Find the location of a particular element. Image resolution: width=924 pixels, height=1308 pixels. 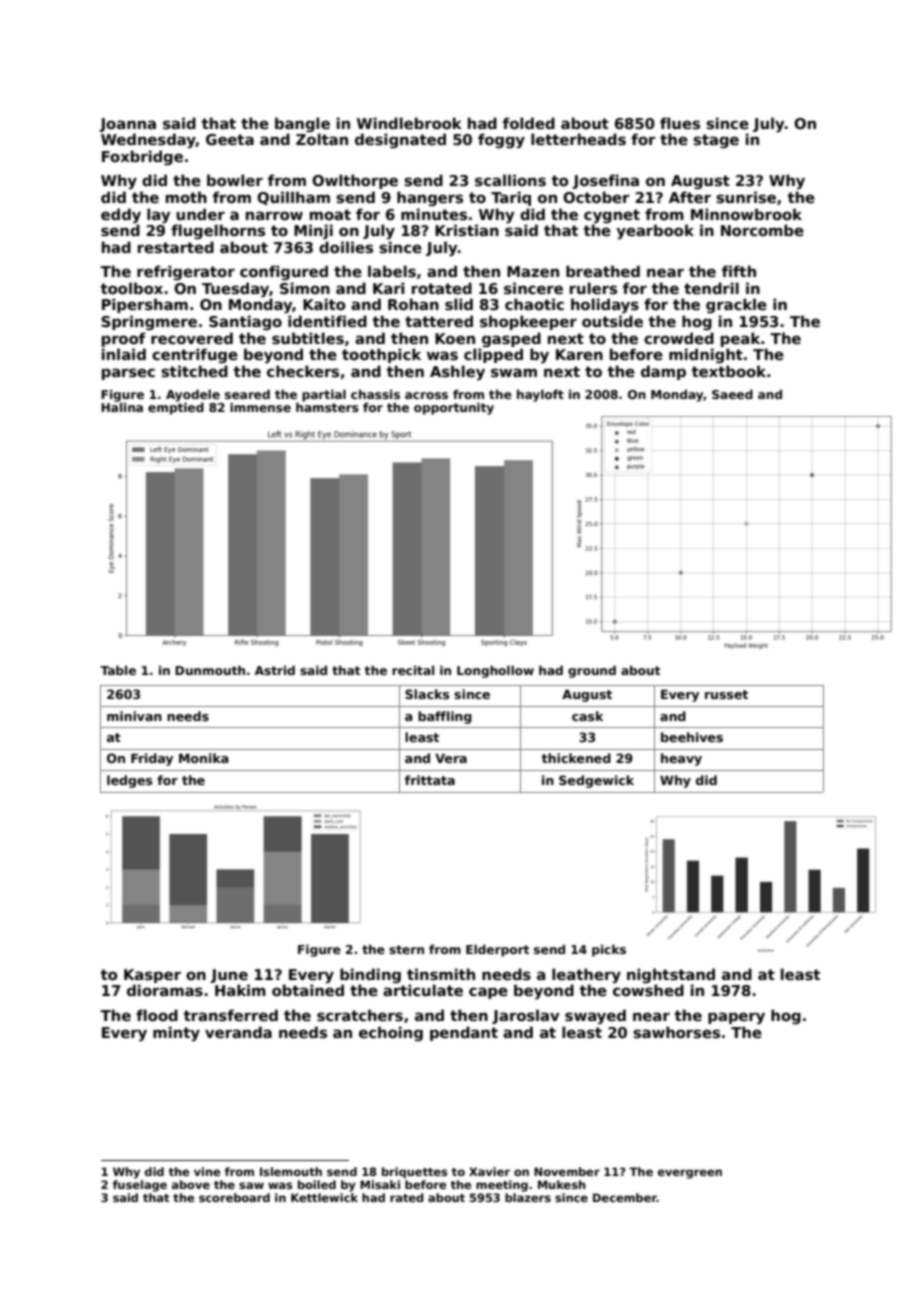

Halina is located at coordinates (122, 407).
